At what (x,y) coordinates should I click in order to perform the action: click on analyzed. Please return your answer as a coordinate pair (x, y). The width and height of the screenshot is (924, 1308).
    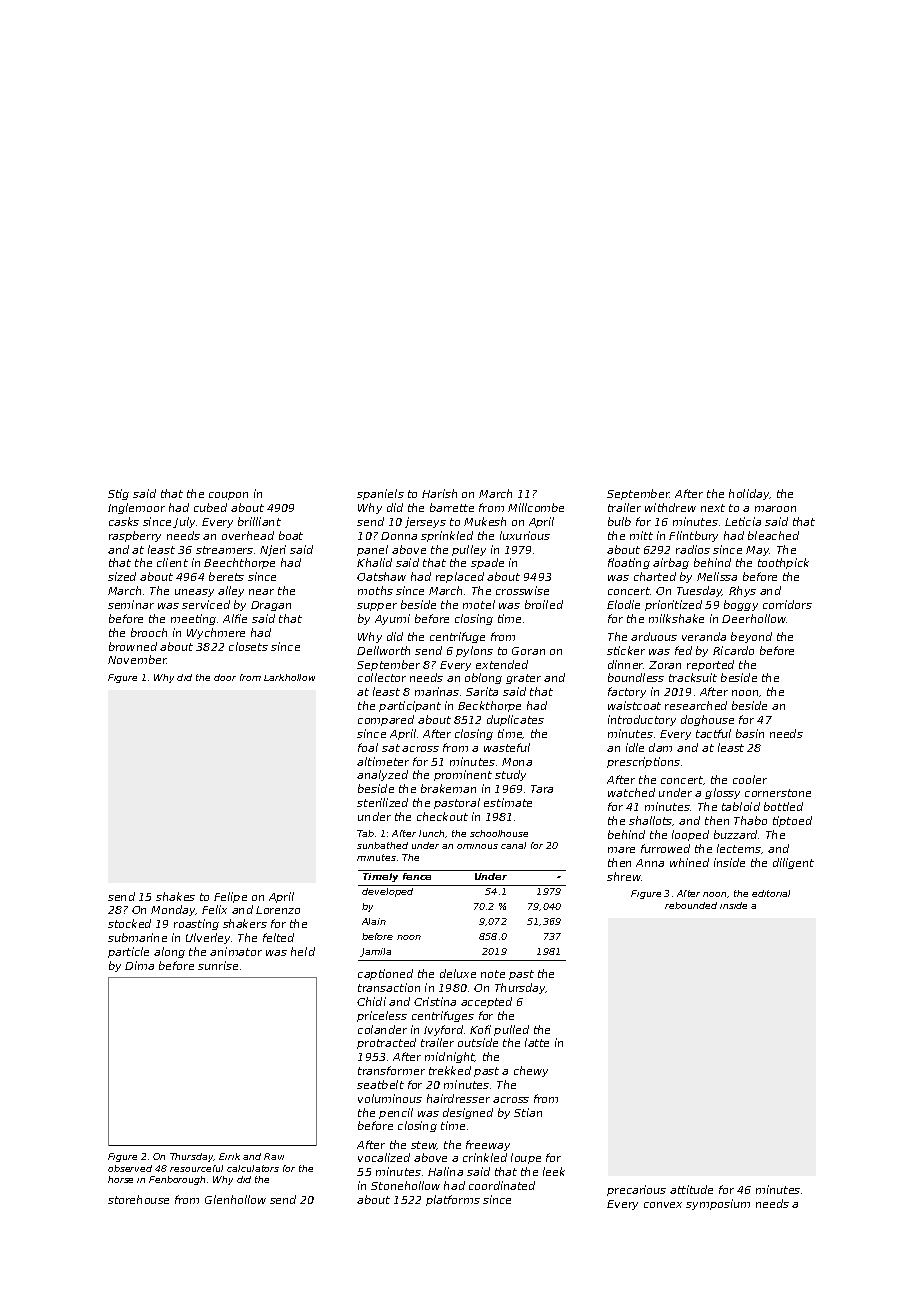
    Looking at the image, I should click on (382, 775).
